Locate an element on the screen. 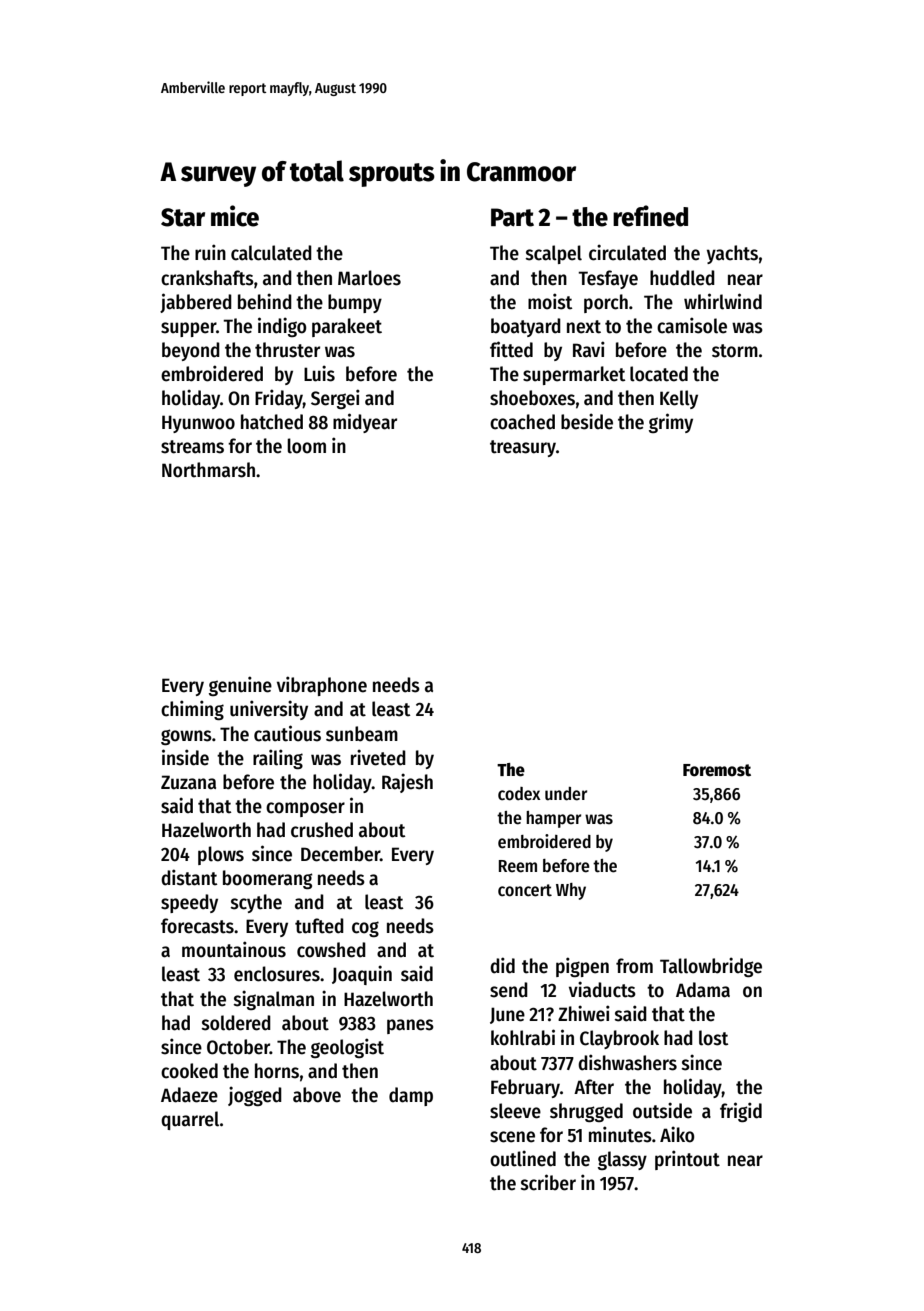  codex is located at coordinates (519, 794).
